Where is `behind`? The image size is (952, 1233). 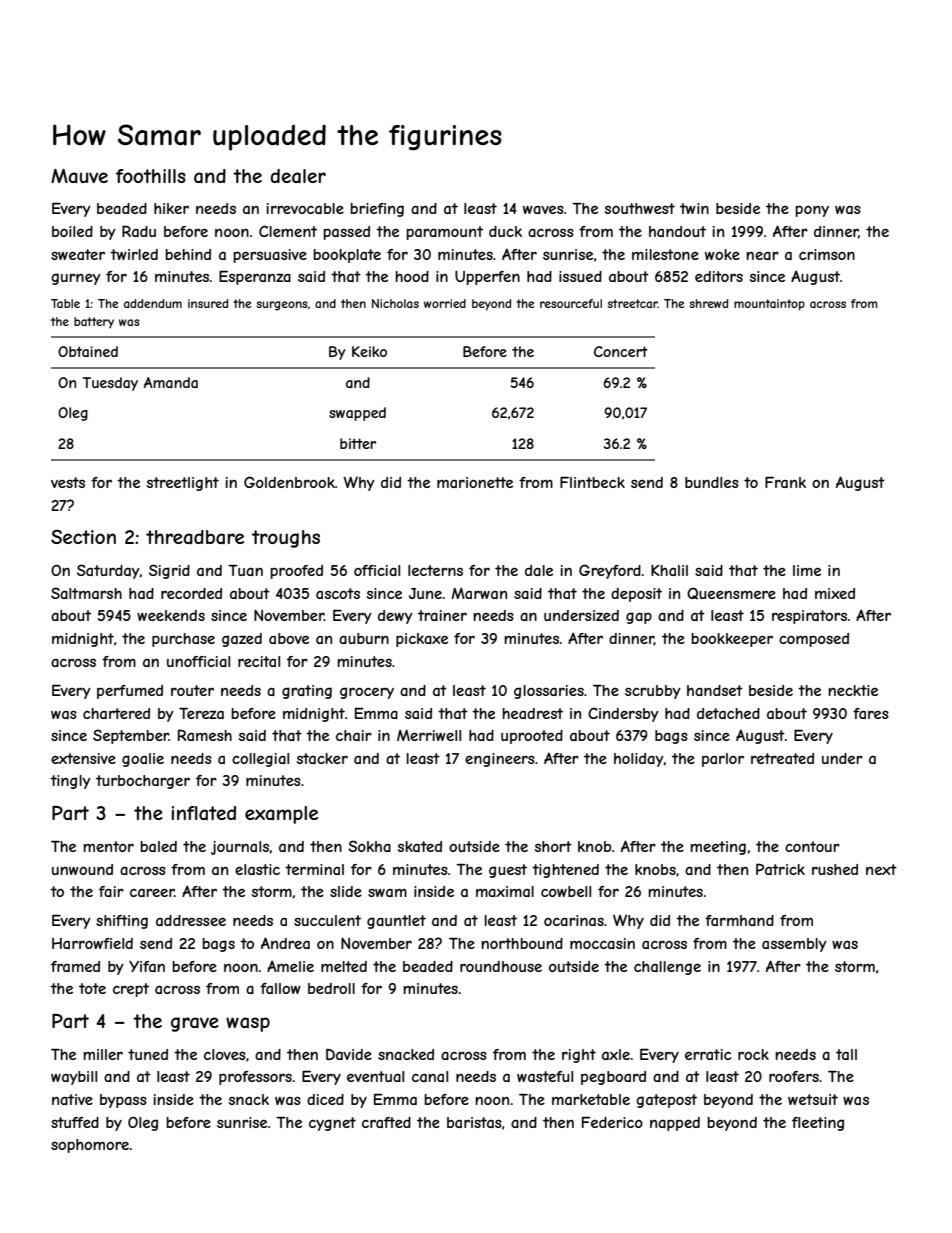
behind is located at coordinates (188, 254).
